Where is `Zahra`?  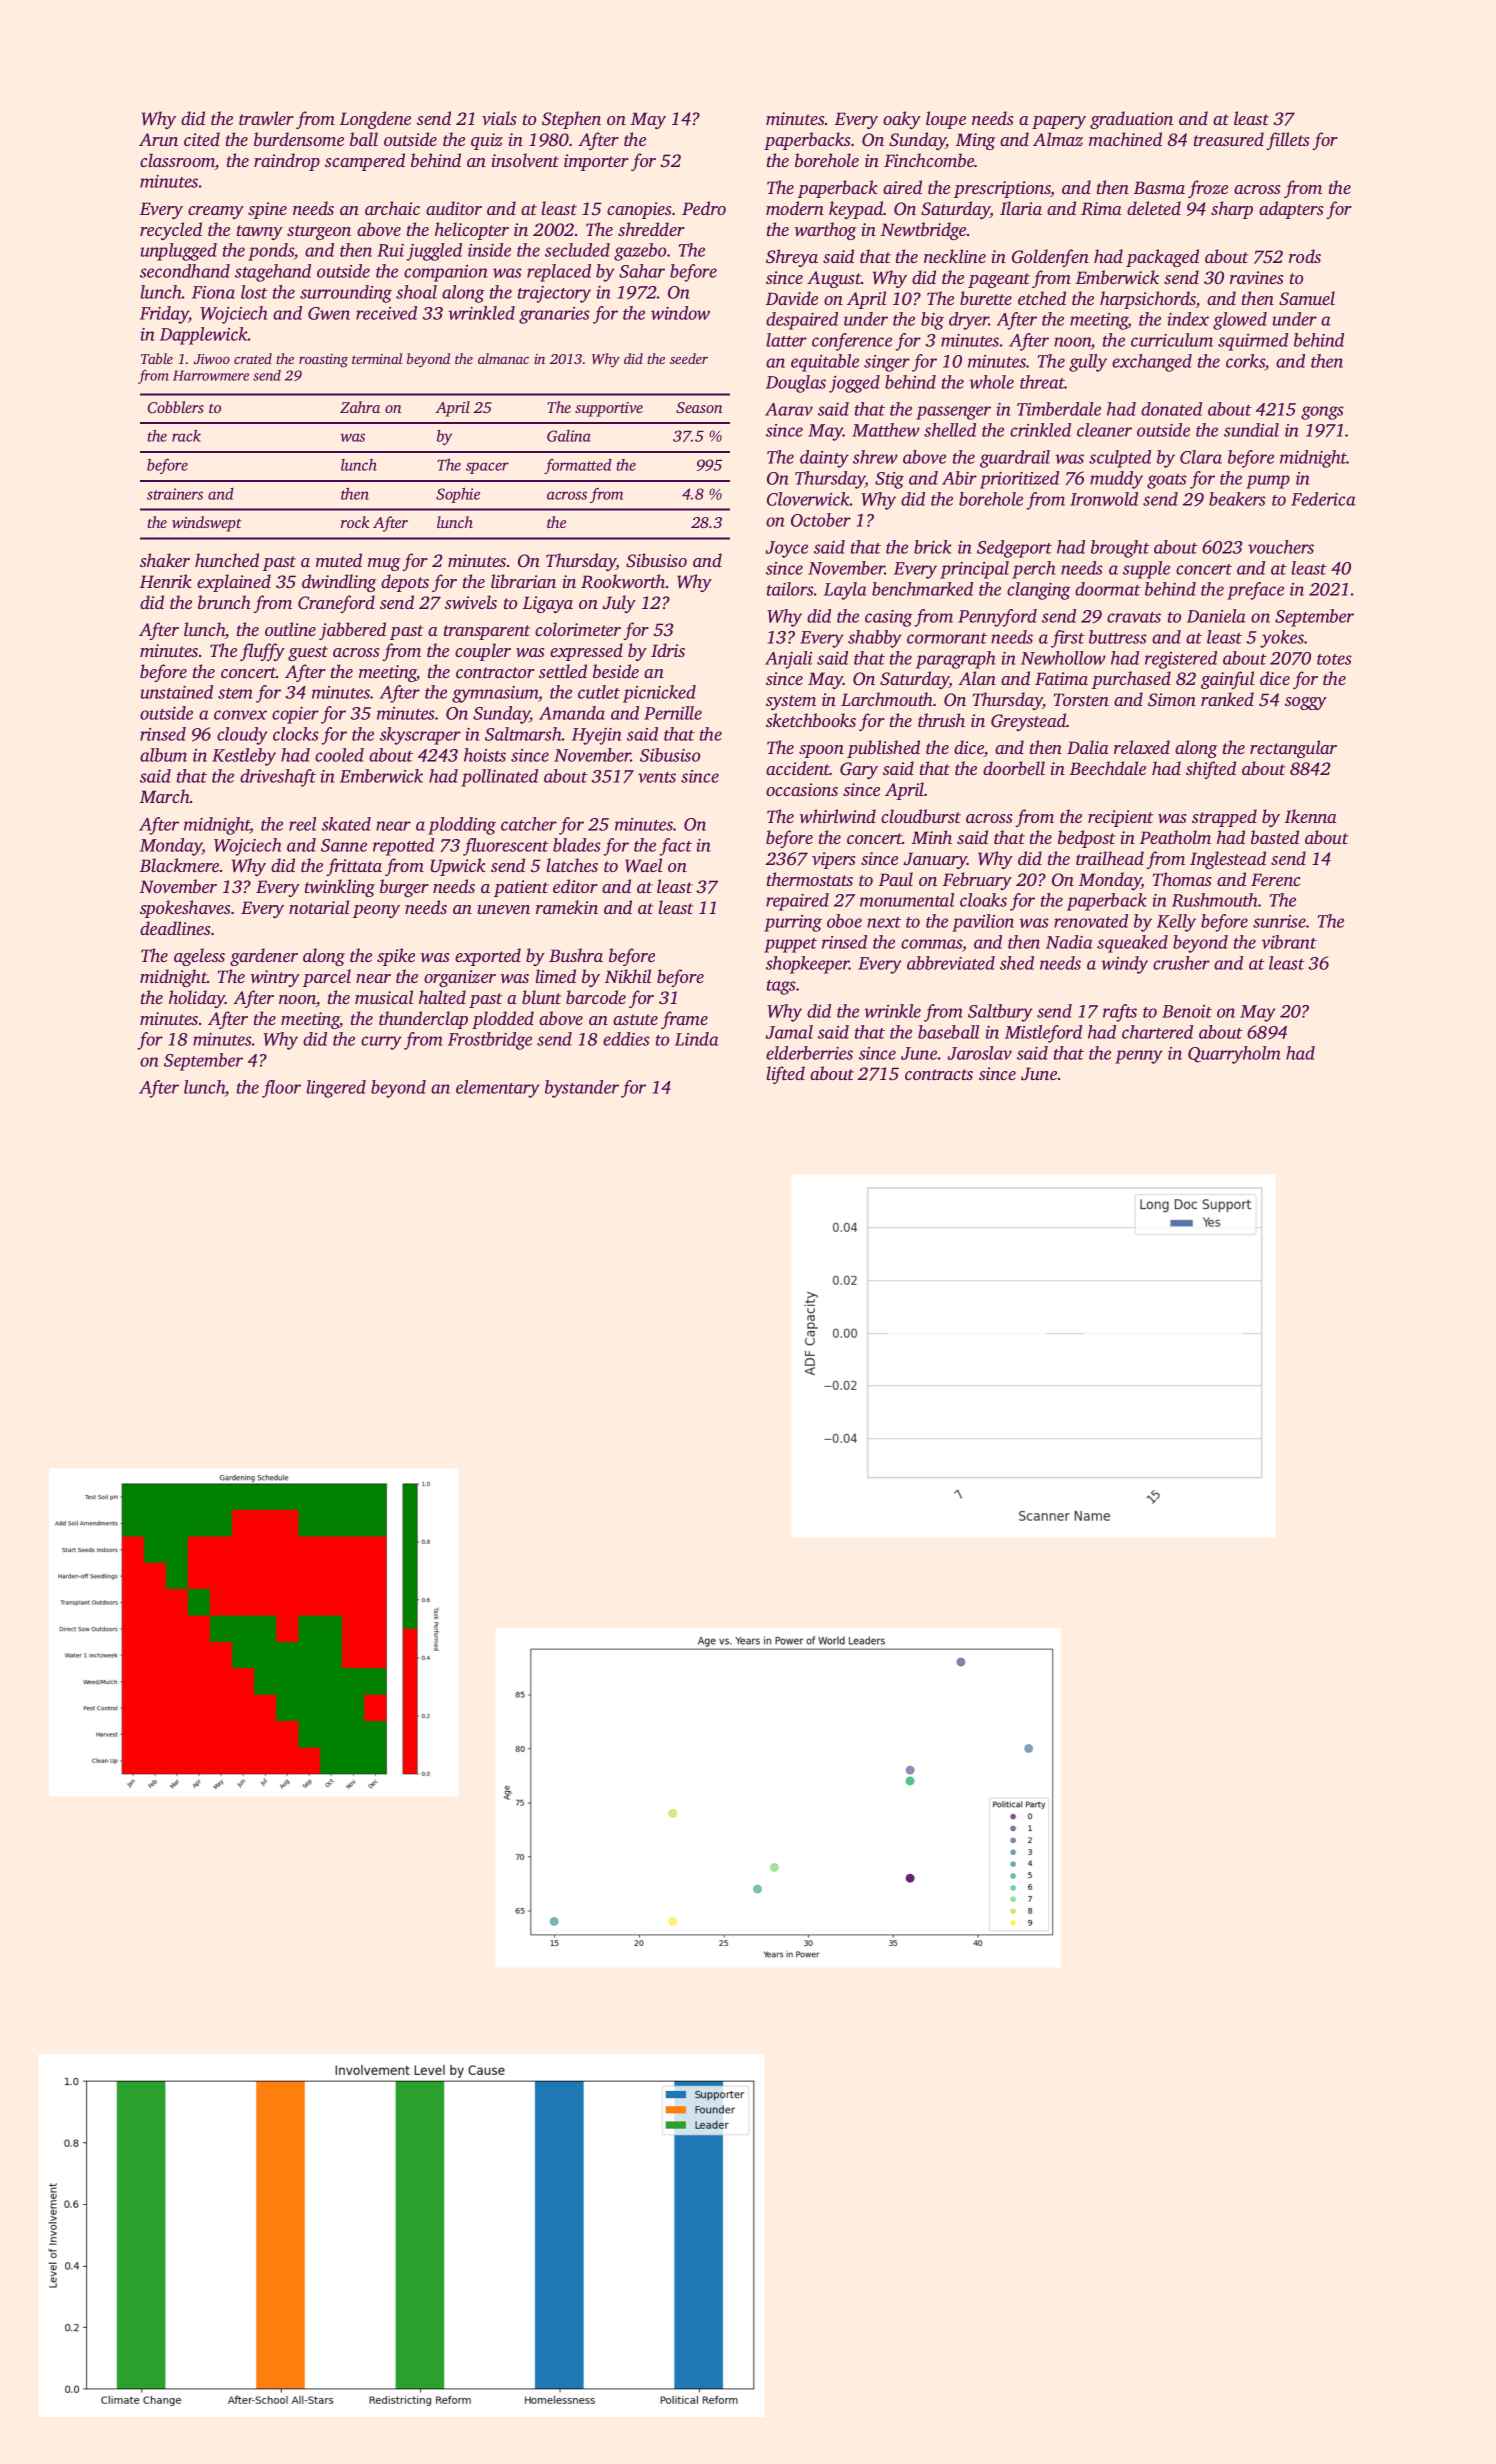
Zahra is located at coordinates (360, 407).
